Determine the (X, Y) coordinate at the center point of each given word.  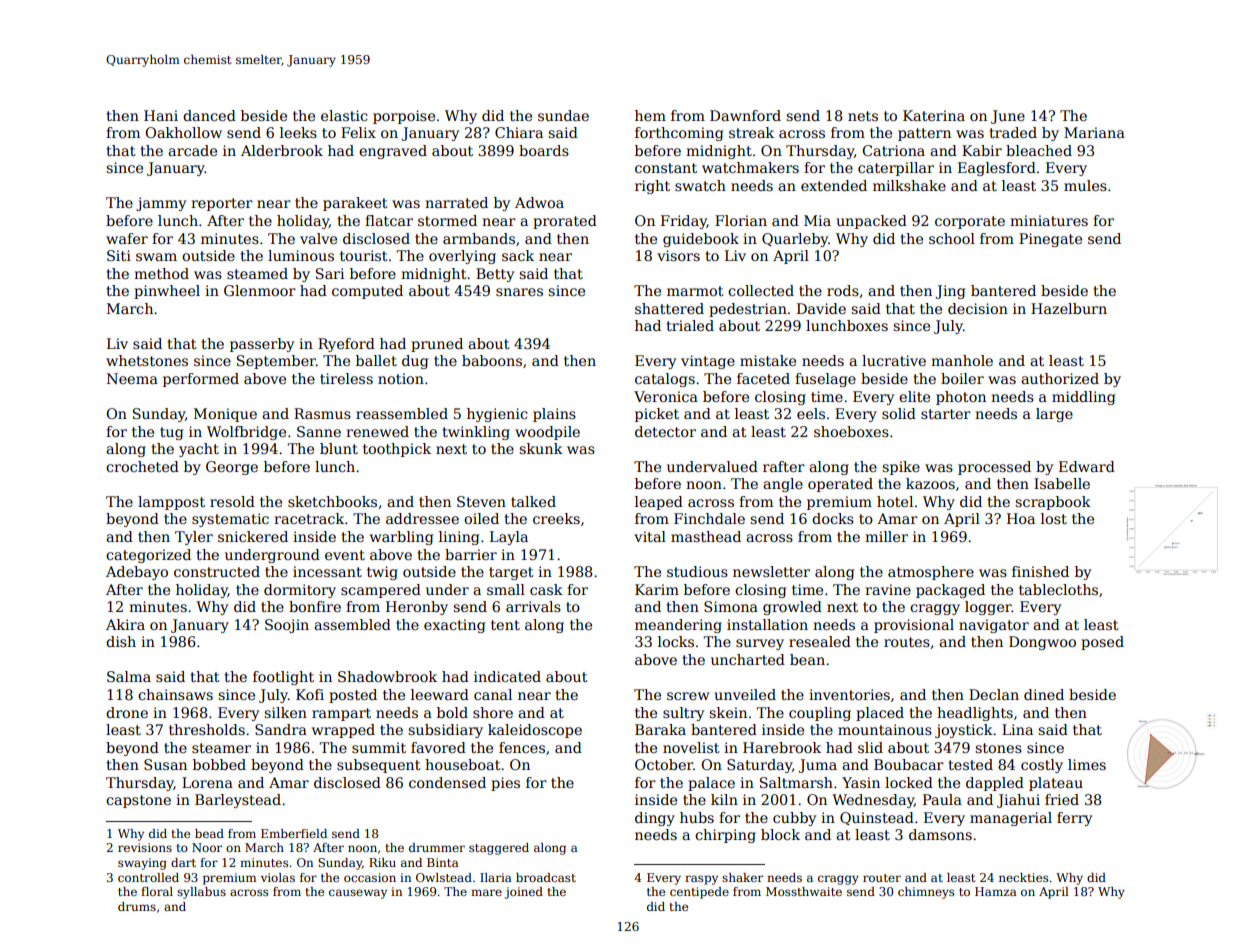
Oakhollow (183, 132)
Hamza (996, 891)
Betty (495, 275)
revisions (145, 847)
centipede (699, 893)
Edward (1087, 466)
